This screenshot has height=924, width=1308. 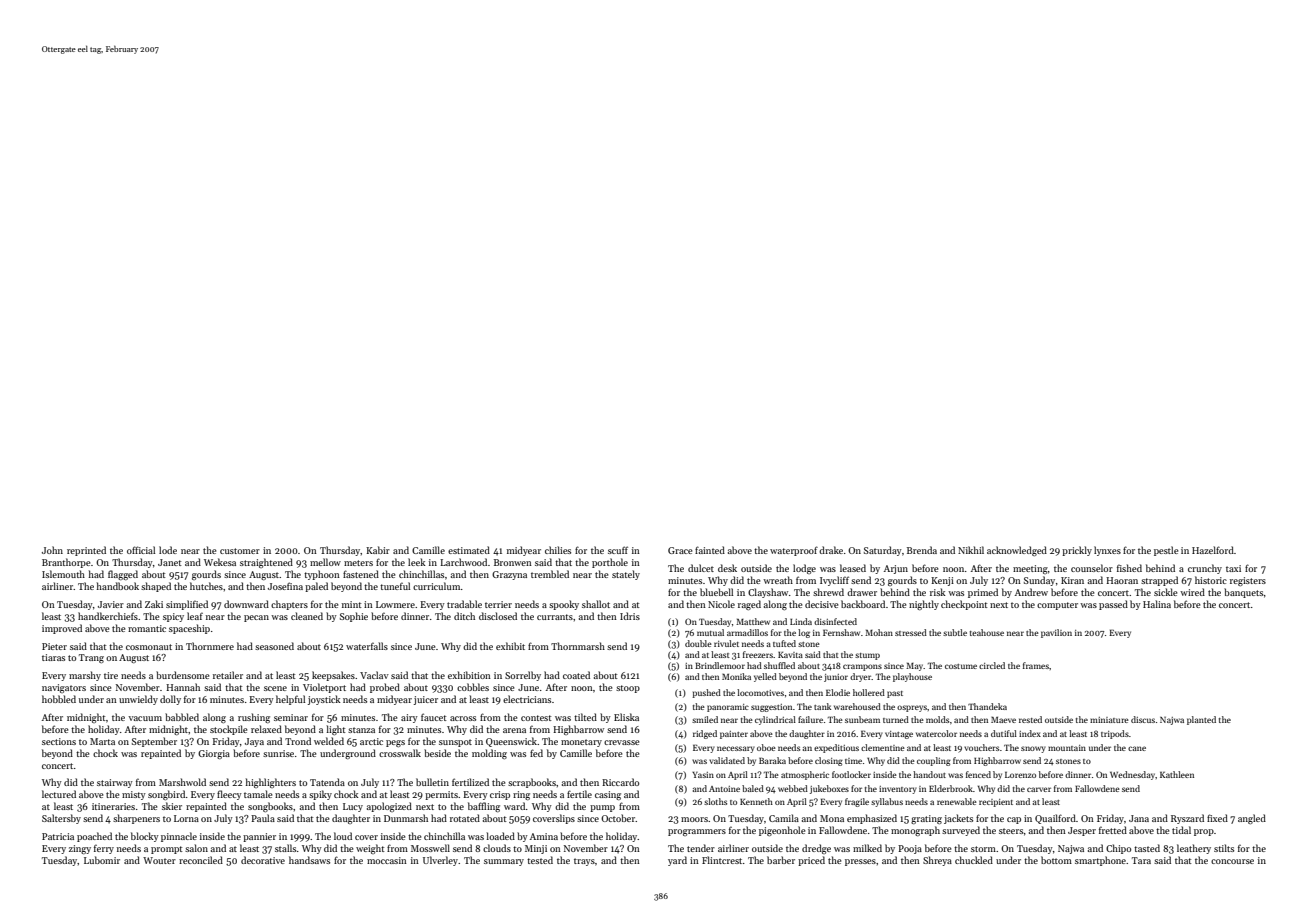 What do you see at coordinates (536, 753) in the screenshot?
I see `fed` at bounding box center [536, 753].
